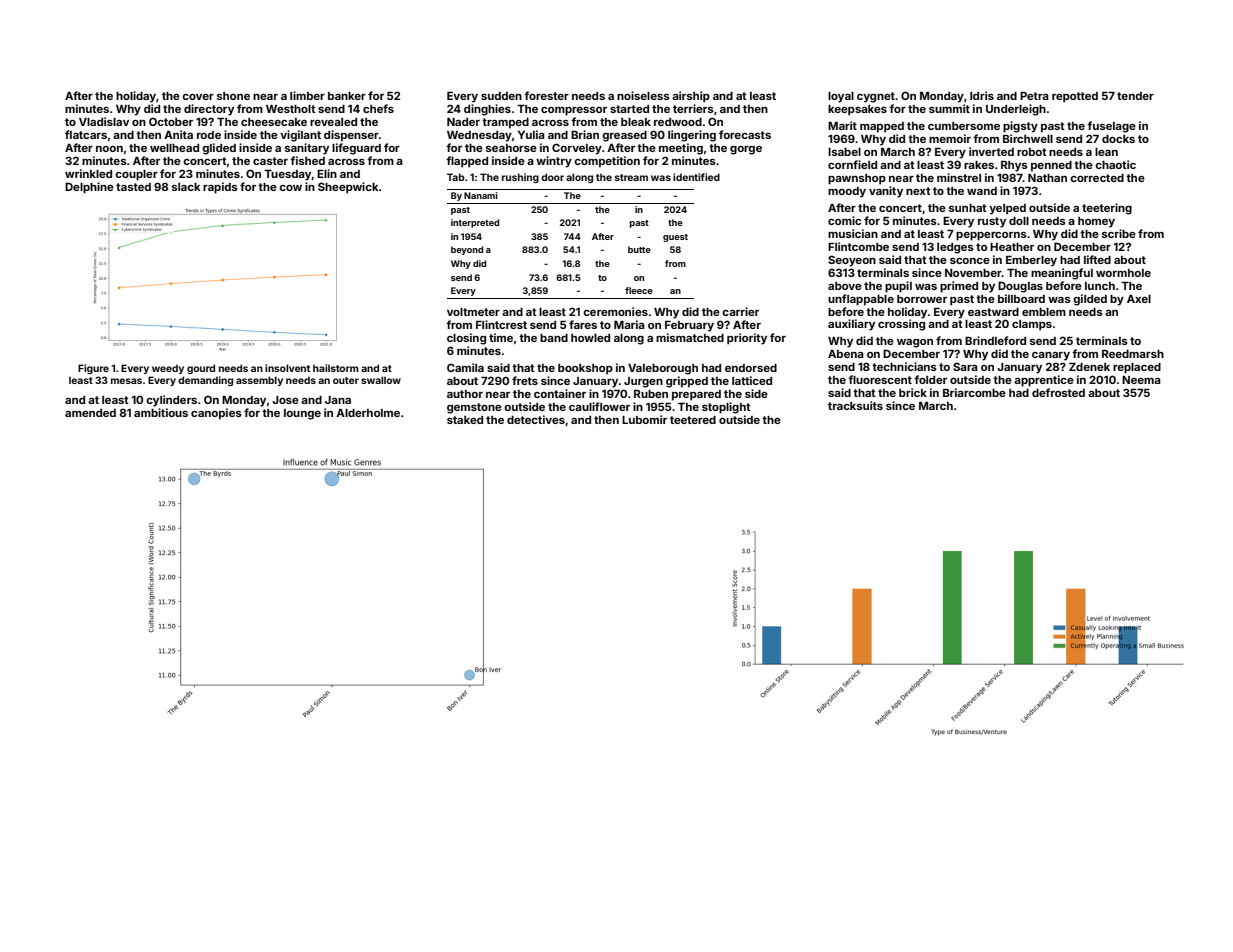  What do you see at coordinates (86, 134) in the document?
I see `flatcars` at bounding box center [86, 134].
